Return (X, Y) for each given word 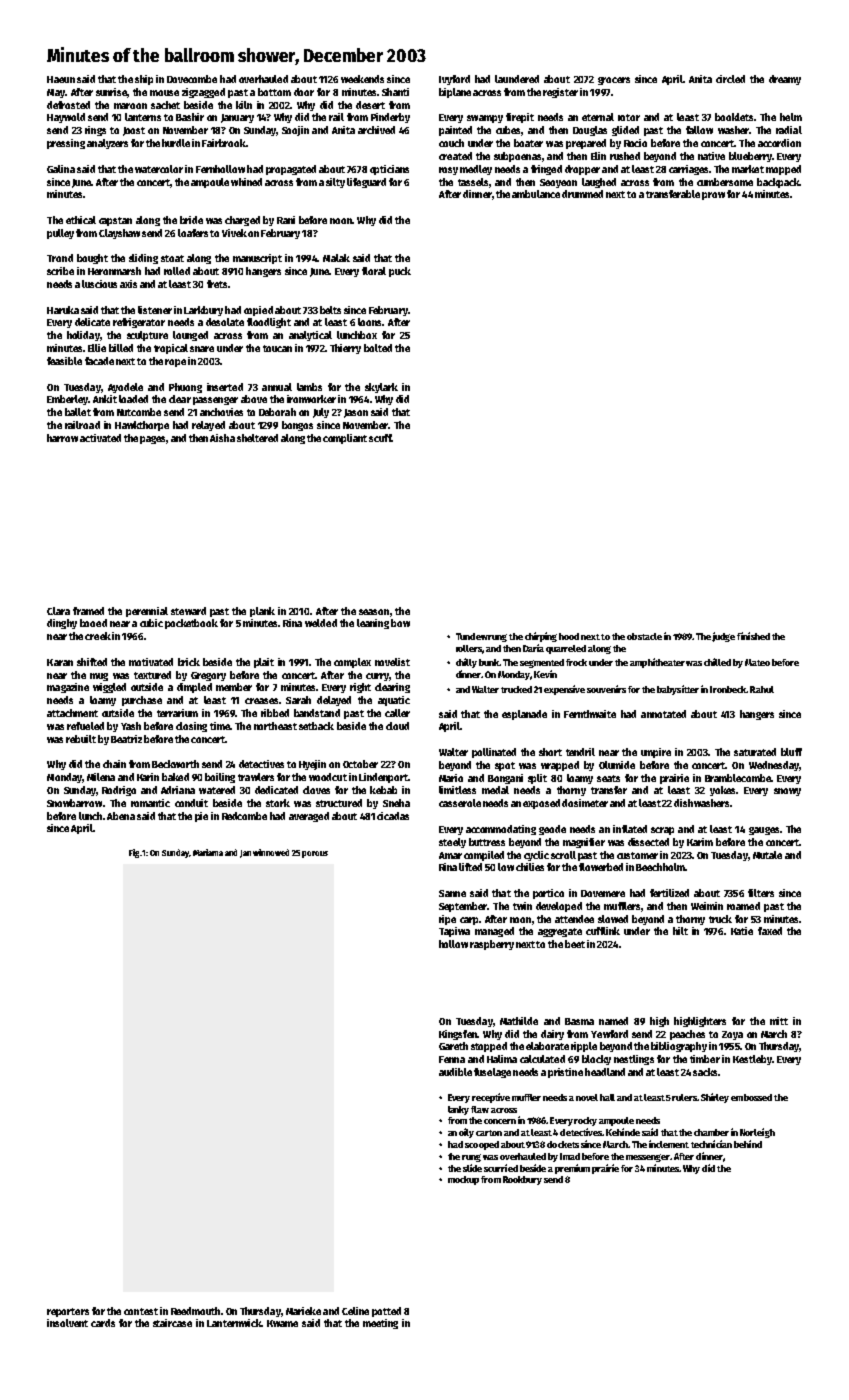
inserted (225, 387)
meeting (380, 1324)
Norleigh (757, 1133)
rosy (448, 171)
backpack (778, 183)
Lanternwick (234, 1323)
